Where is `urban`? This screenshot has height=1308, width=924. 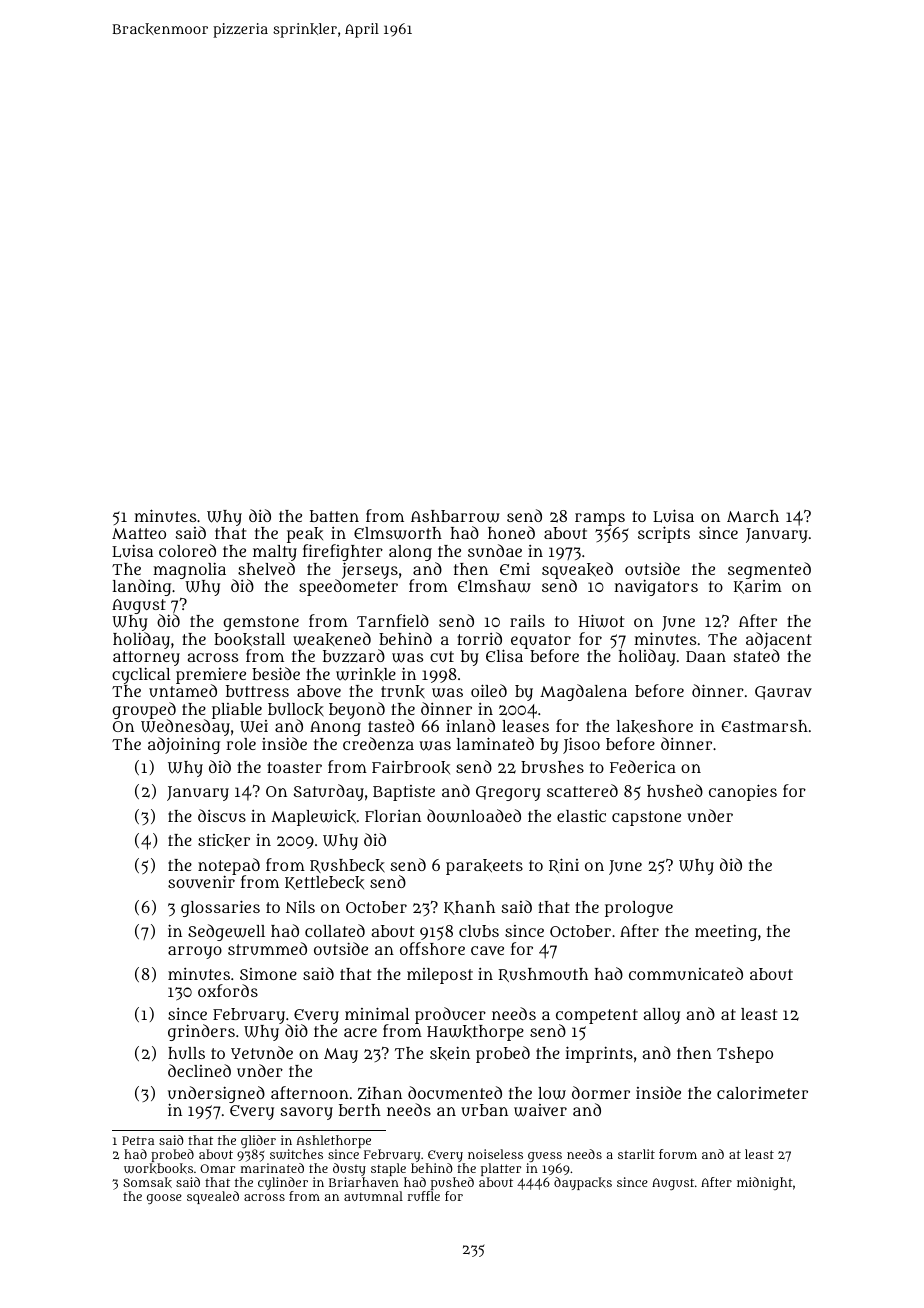
urban is located at coordinates (484, 1110).
